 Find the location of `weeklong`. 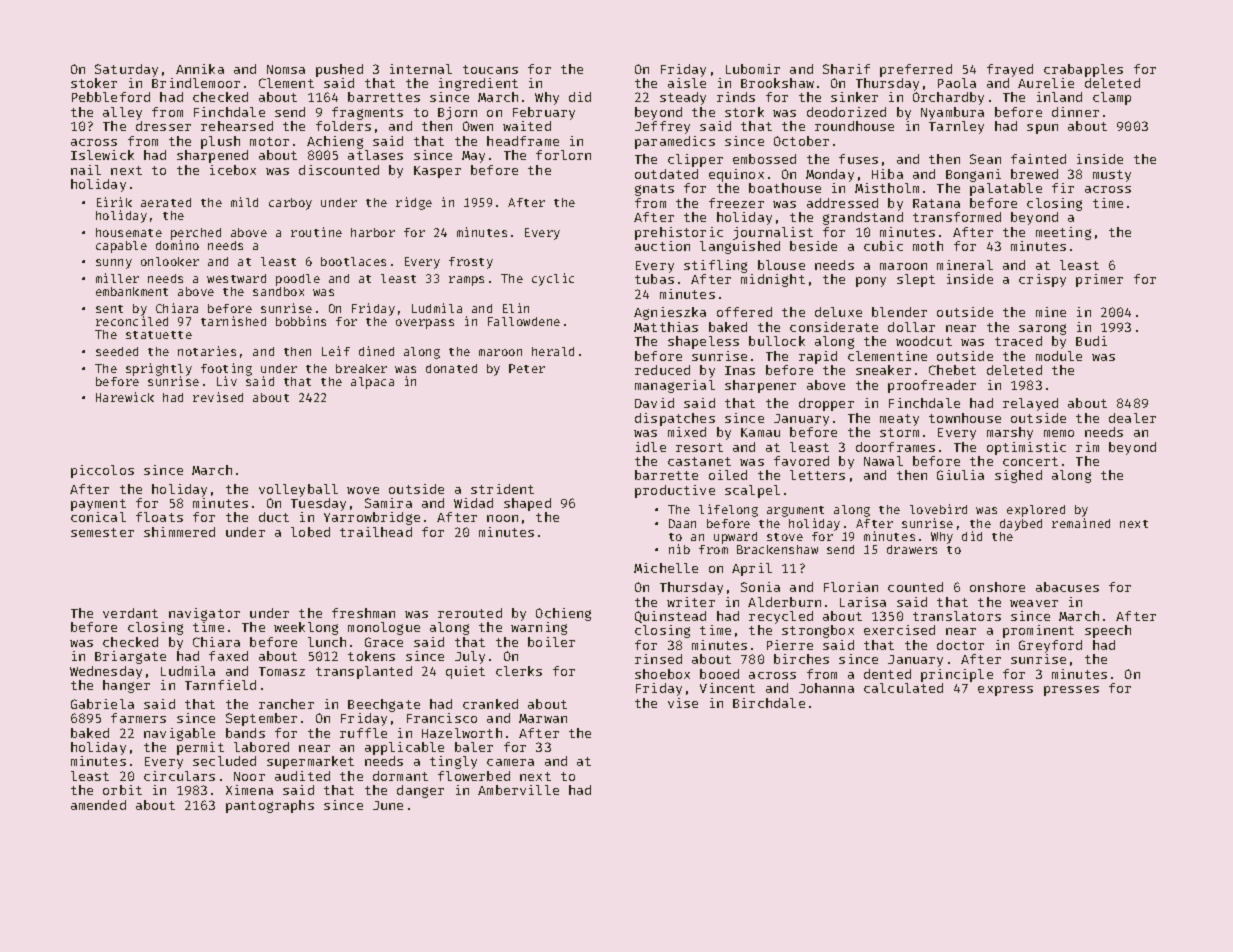

weeklong is located at coordinates (306, 628).
